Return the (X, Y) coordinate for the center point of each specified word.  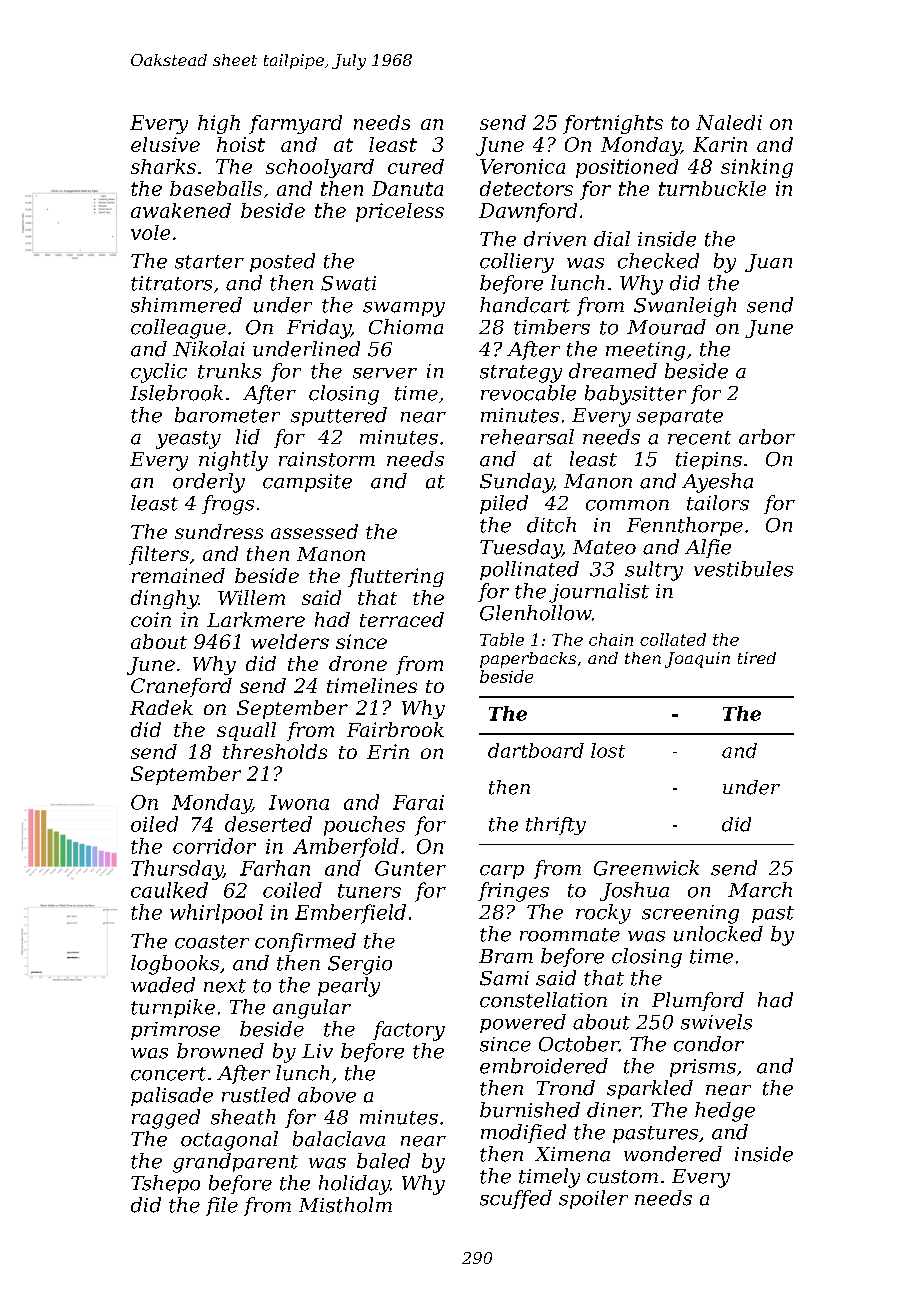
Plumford (698, 1001)
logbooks (175, 965)
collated (673, 639)
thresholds (275, 751)
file (222, 1206)
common (627, 505)
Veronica (522, 166)
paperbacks (528, 660)
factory (409, 1031)
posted (282, 262)
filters (159, 555)
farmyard (295, 124)
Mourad (666, 327)
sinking (757, 168)
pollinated (529, 570)
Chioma (406, 327)
